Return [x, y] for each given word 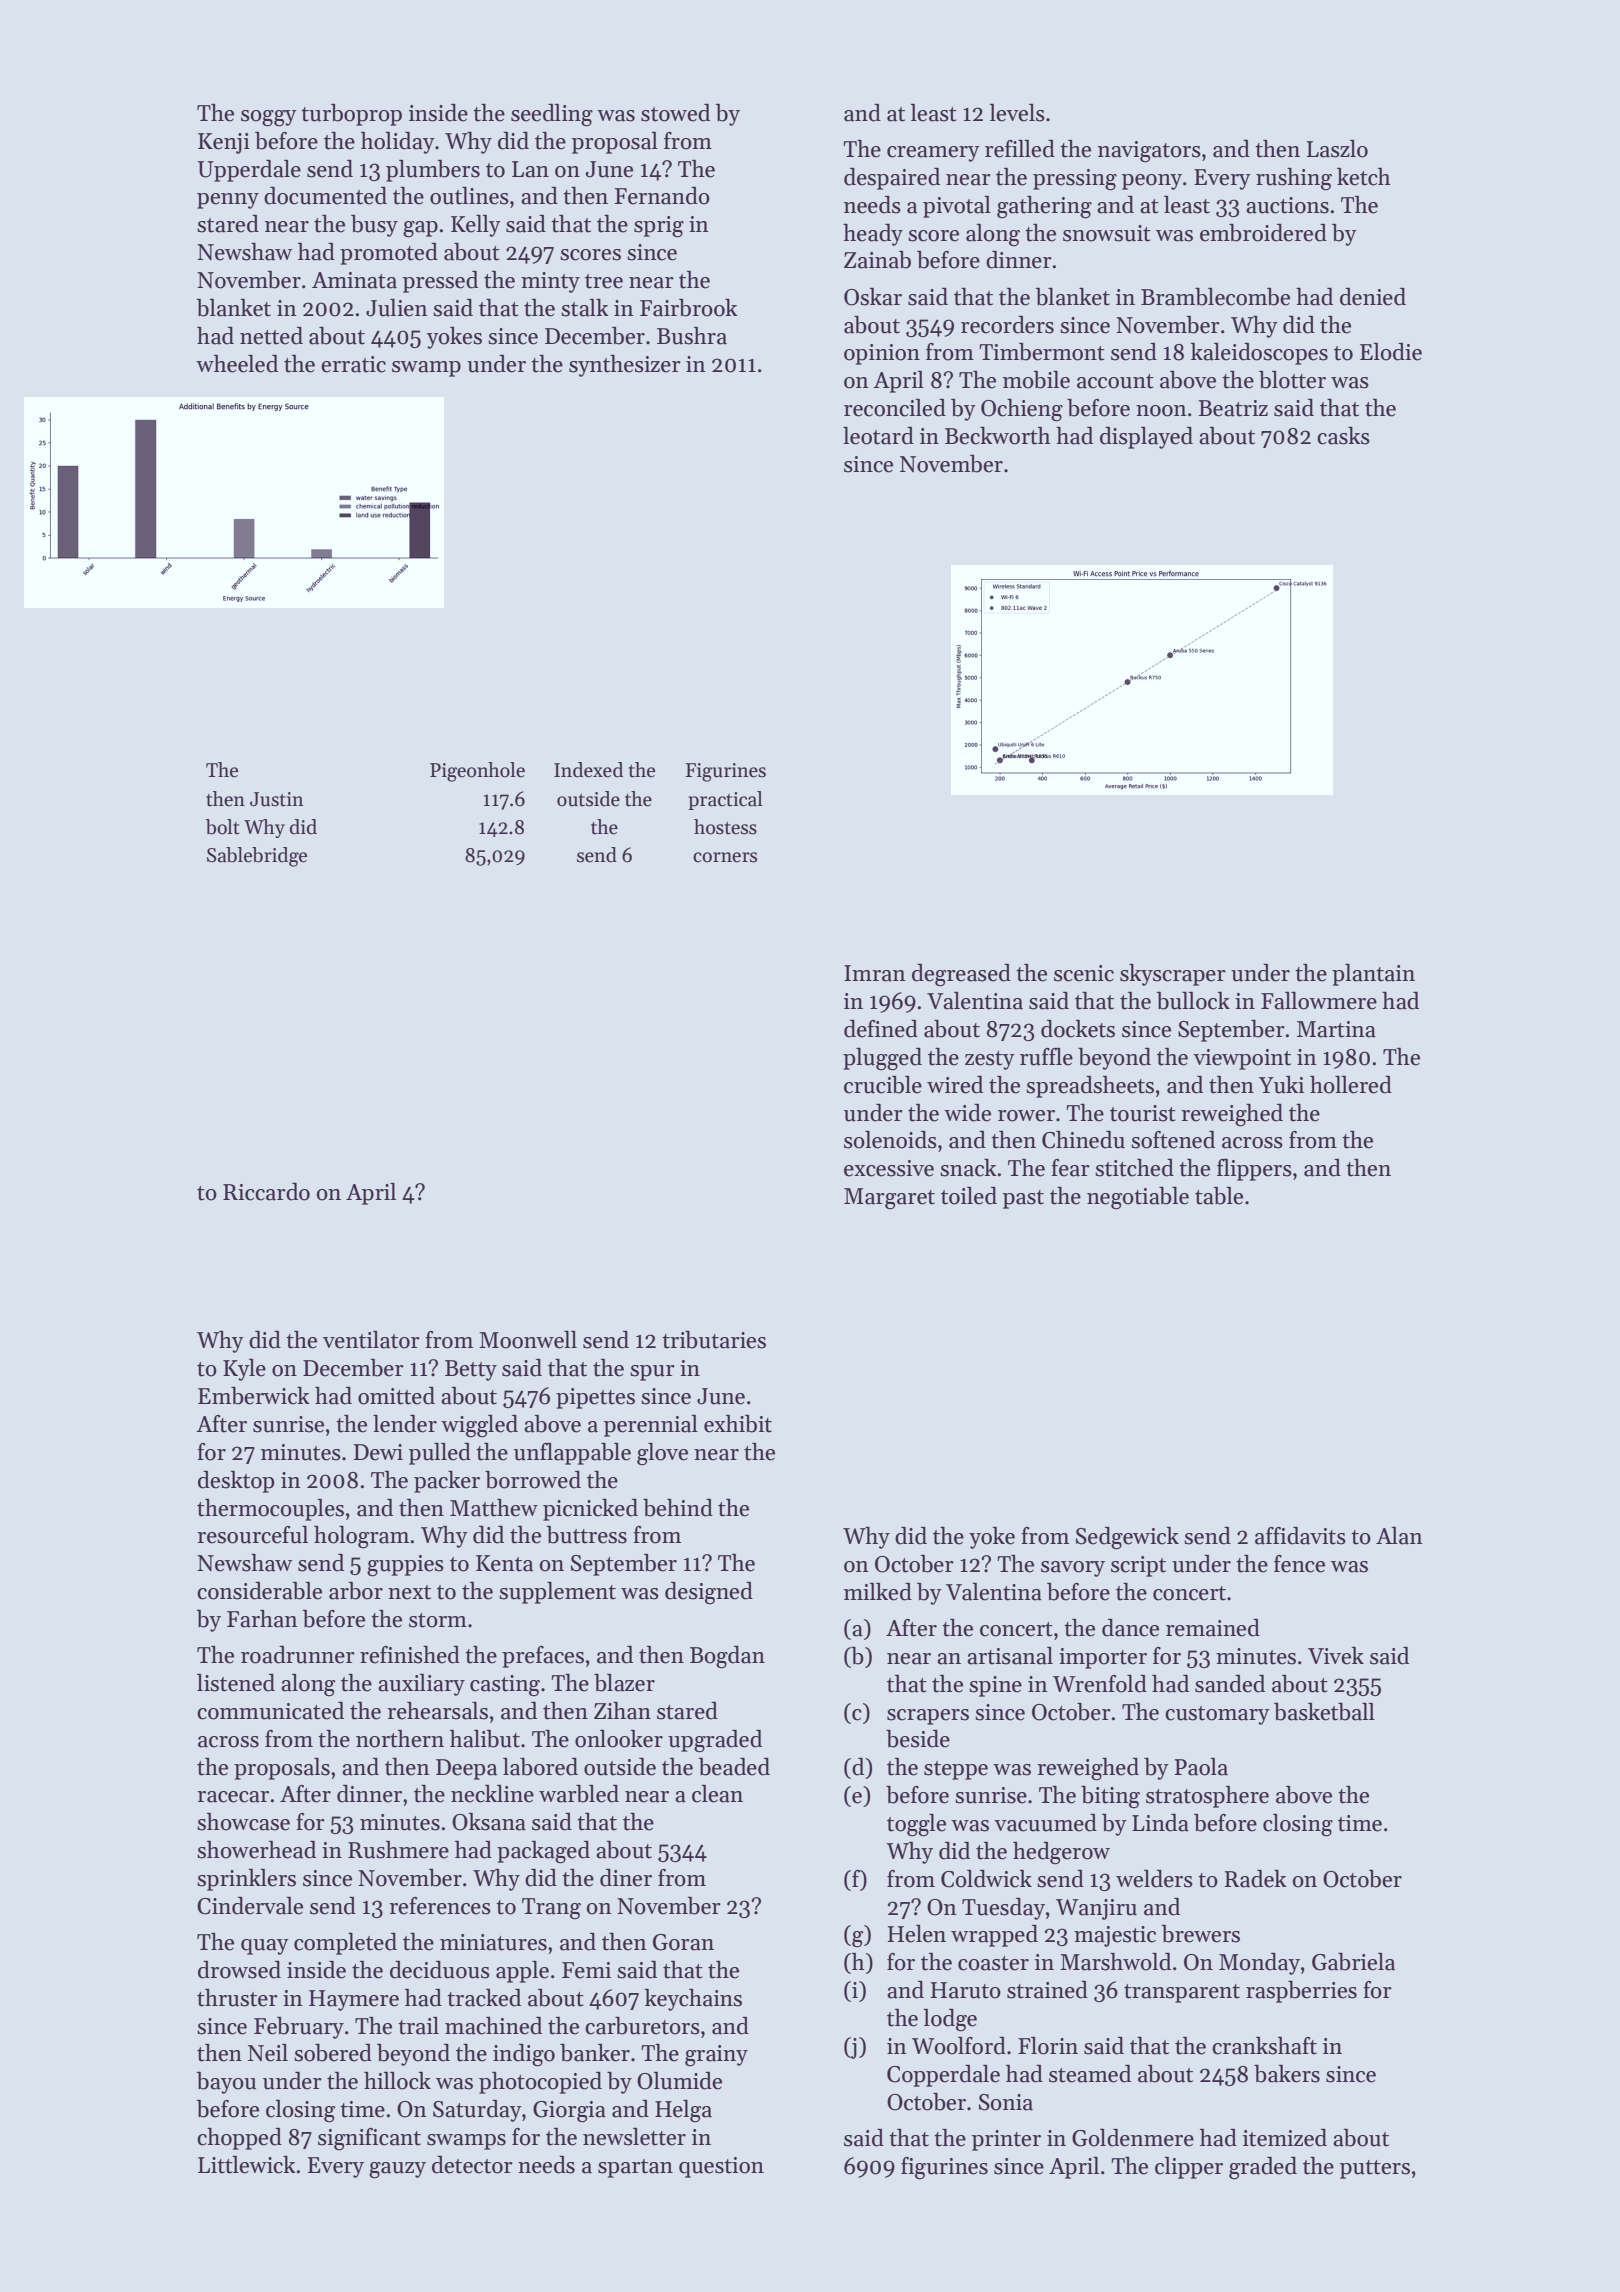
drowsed [239, 1970]
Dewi [378, 1452]
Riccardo [266, 1192]
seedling [552, 115]
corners [725, 857]
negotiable [1138, 1198]
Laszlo [1337, 149]
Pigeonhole [477, 772]
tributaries [714, 1340]
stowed [675, 113]
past [1023, 1199]
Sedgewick [1127, 1538]
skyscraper [1173, 975]
